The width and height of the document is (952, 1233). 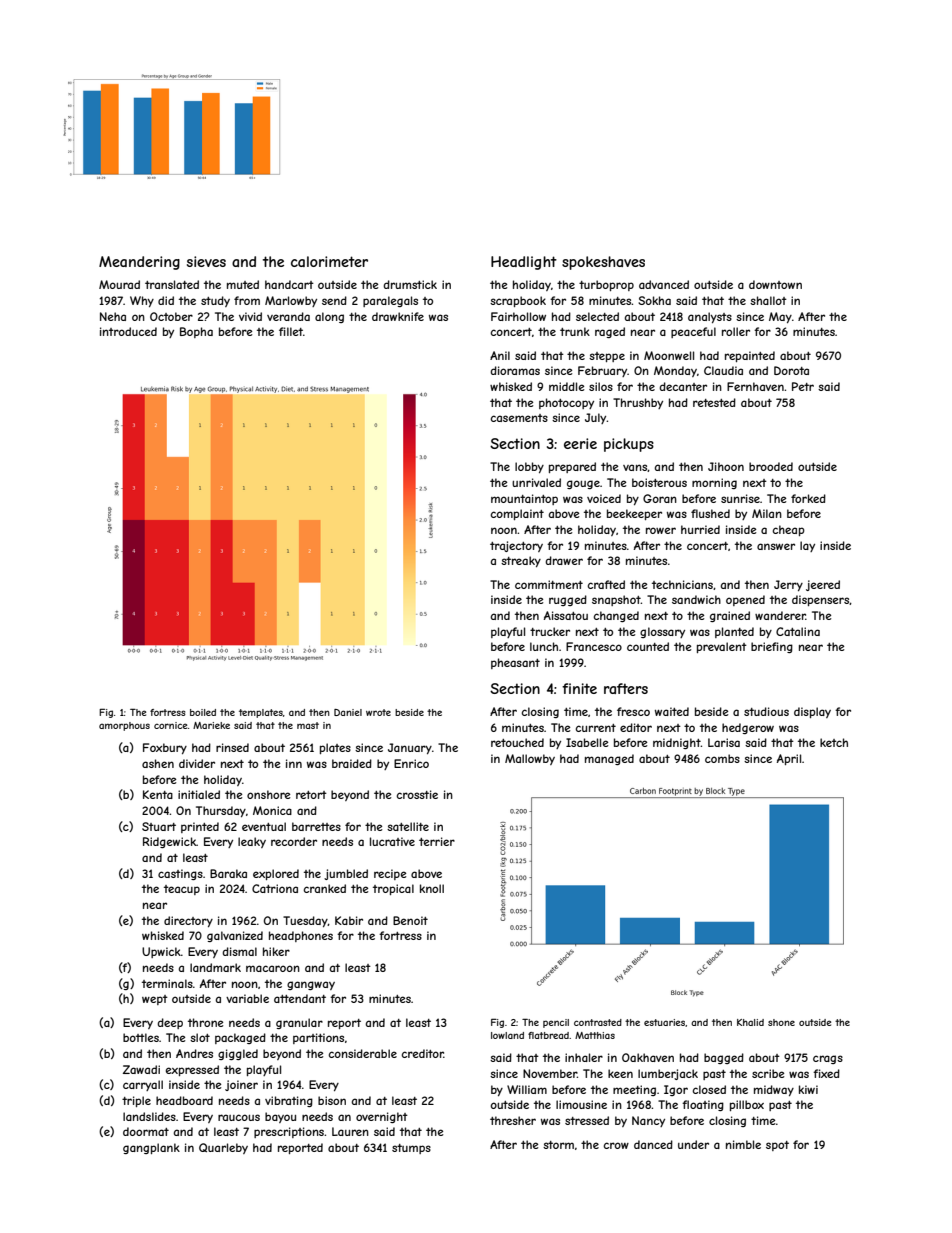 I want to click on advanced, so click(x=664, y=284).
